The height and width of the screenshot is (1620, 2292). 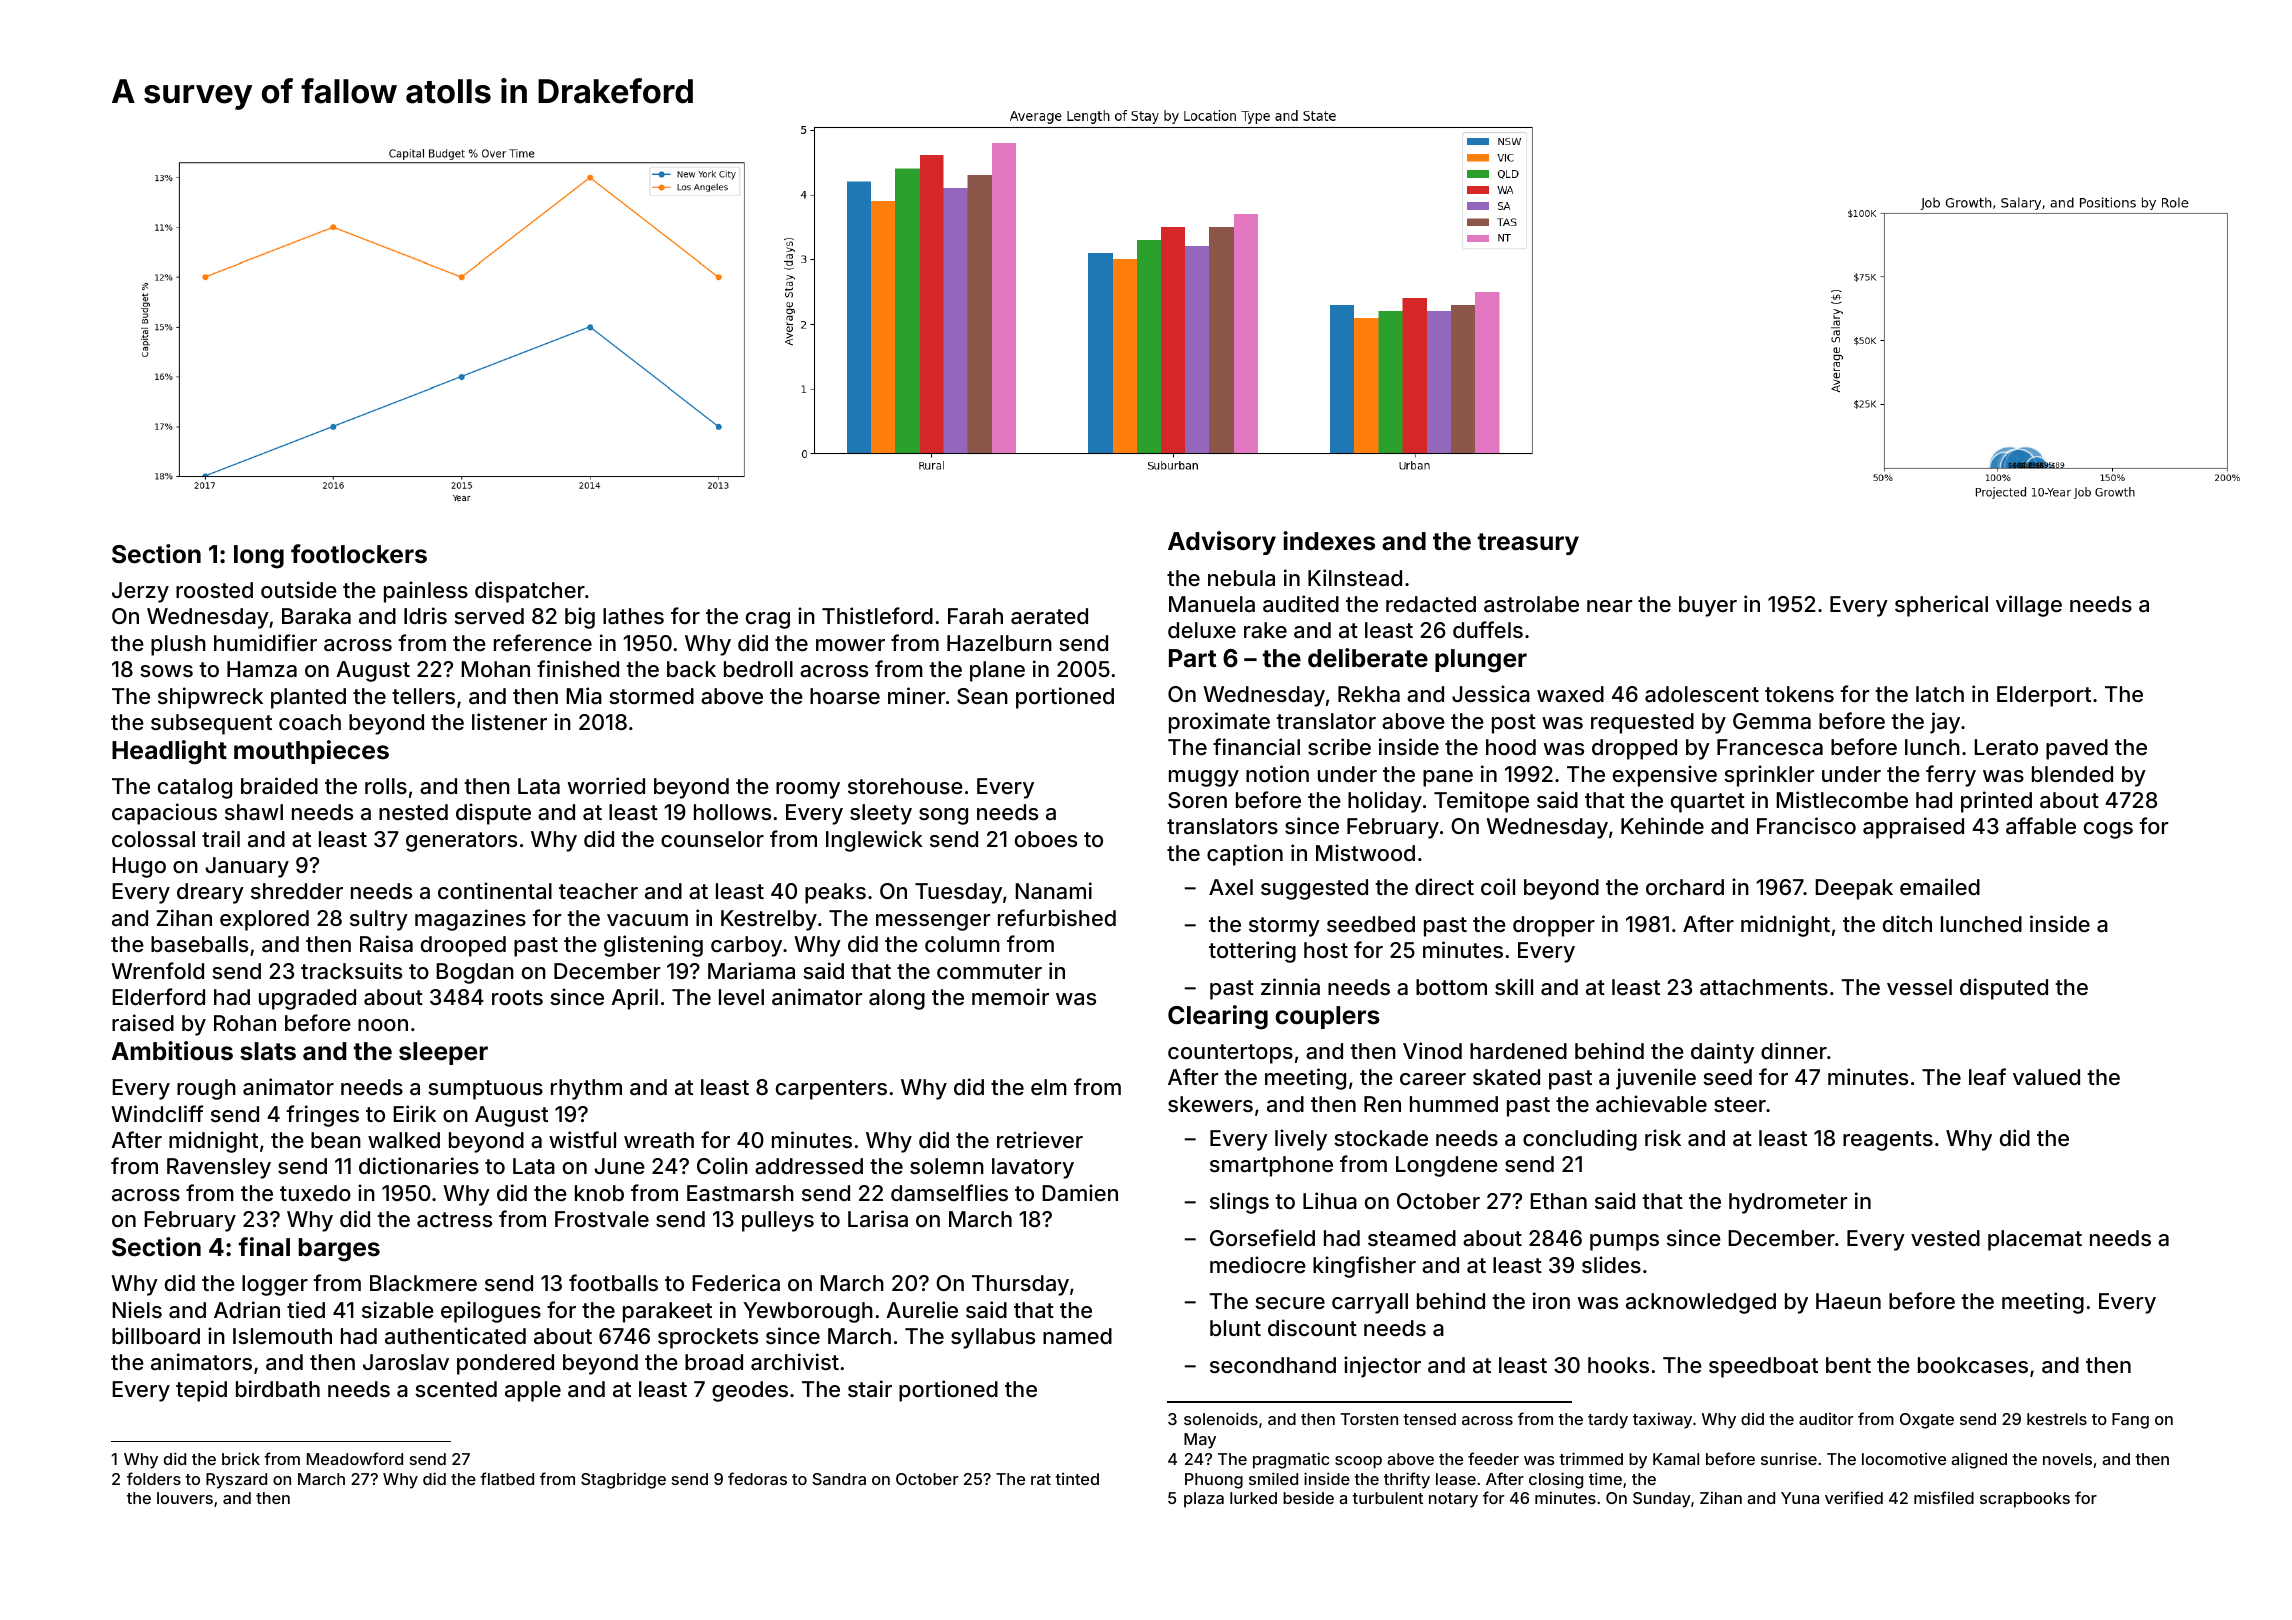 I want to click on Elderford, so click(x=158, y=996).
